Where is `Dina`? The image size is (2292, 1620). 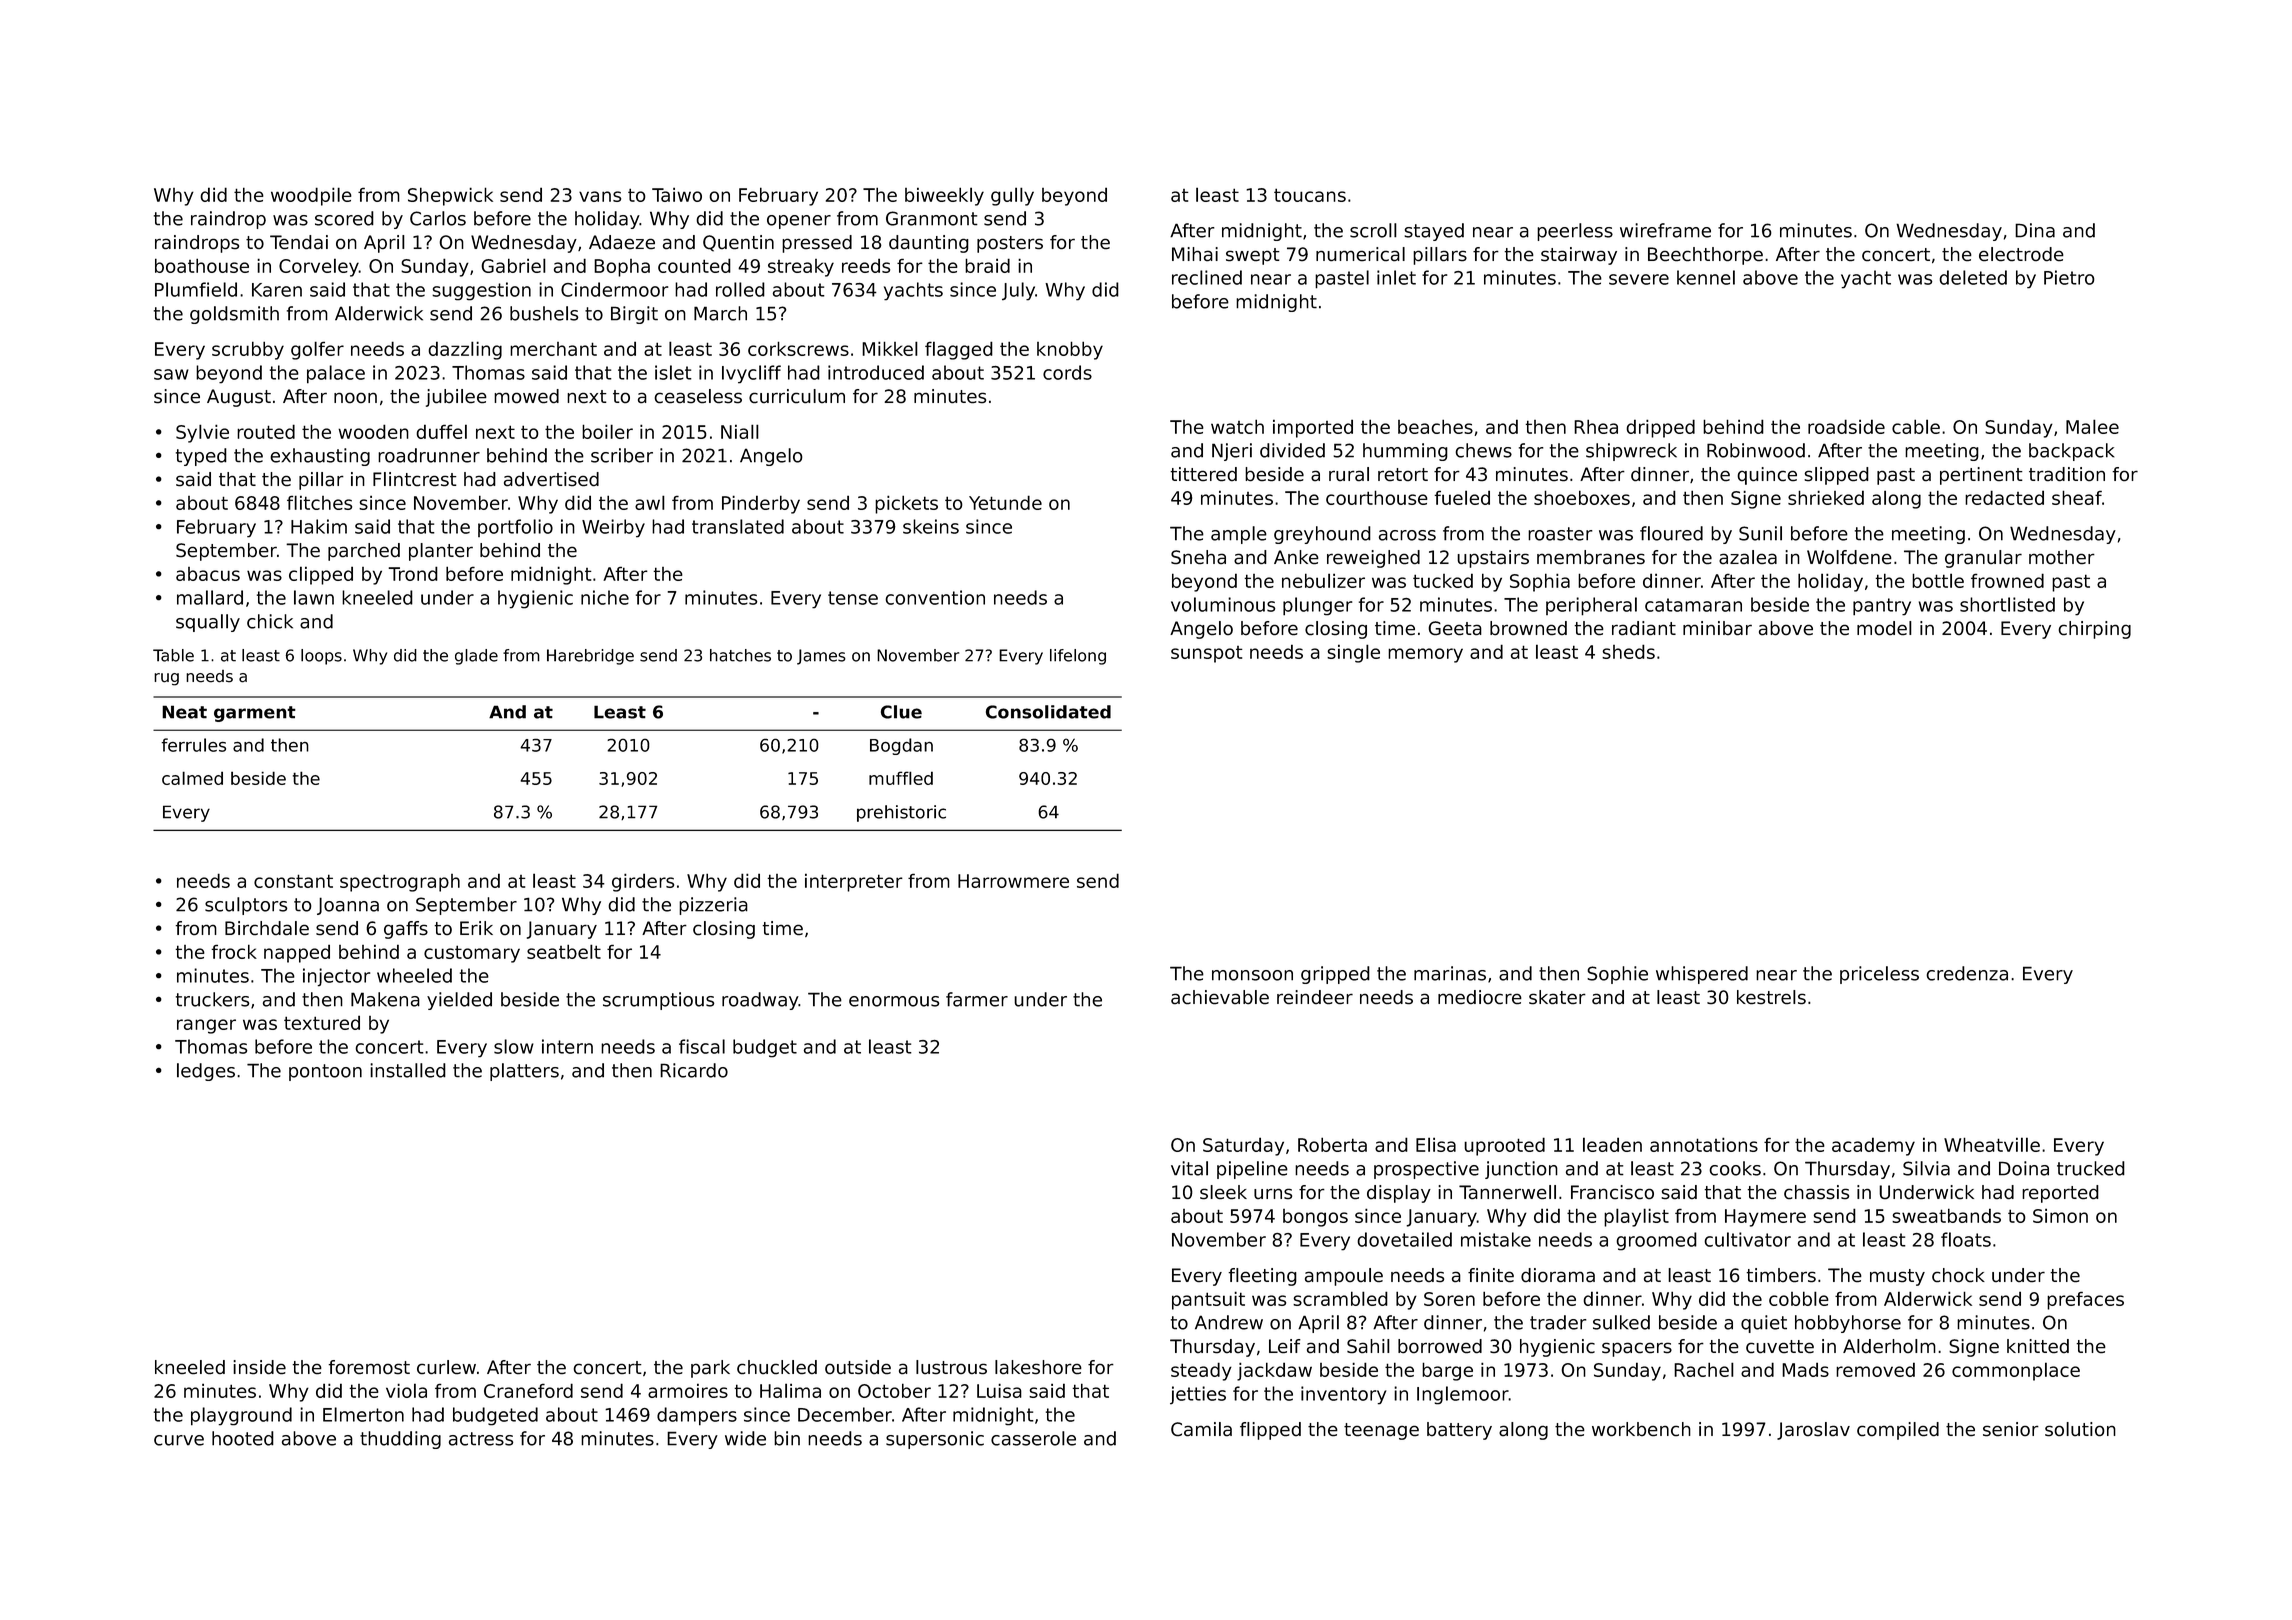
Dina is located at coordinates (2035, 230).
